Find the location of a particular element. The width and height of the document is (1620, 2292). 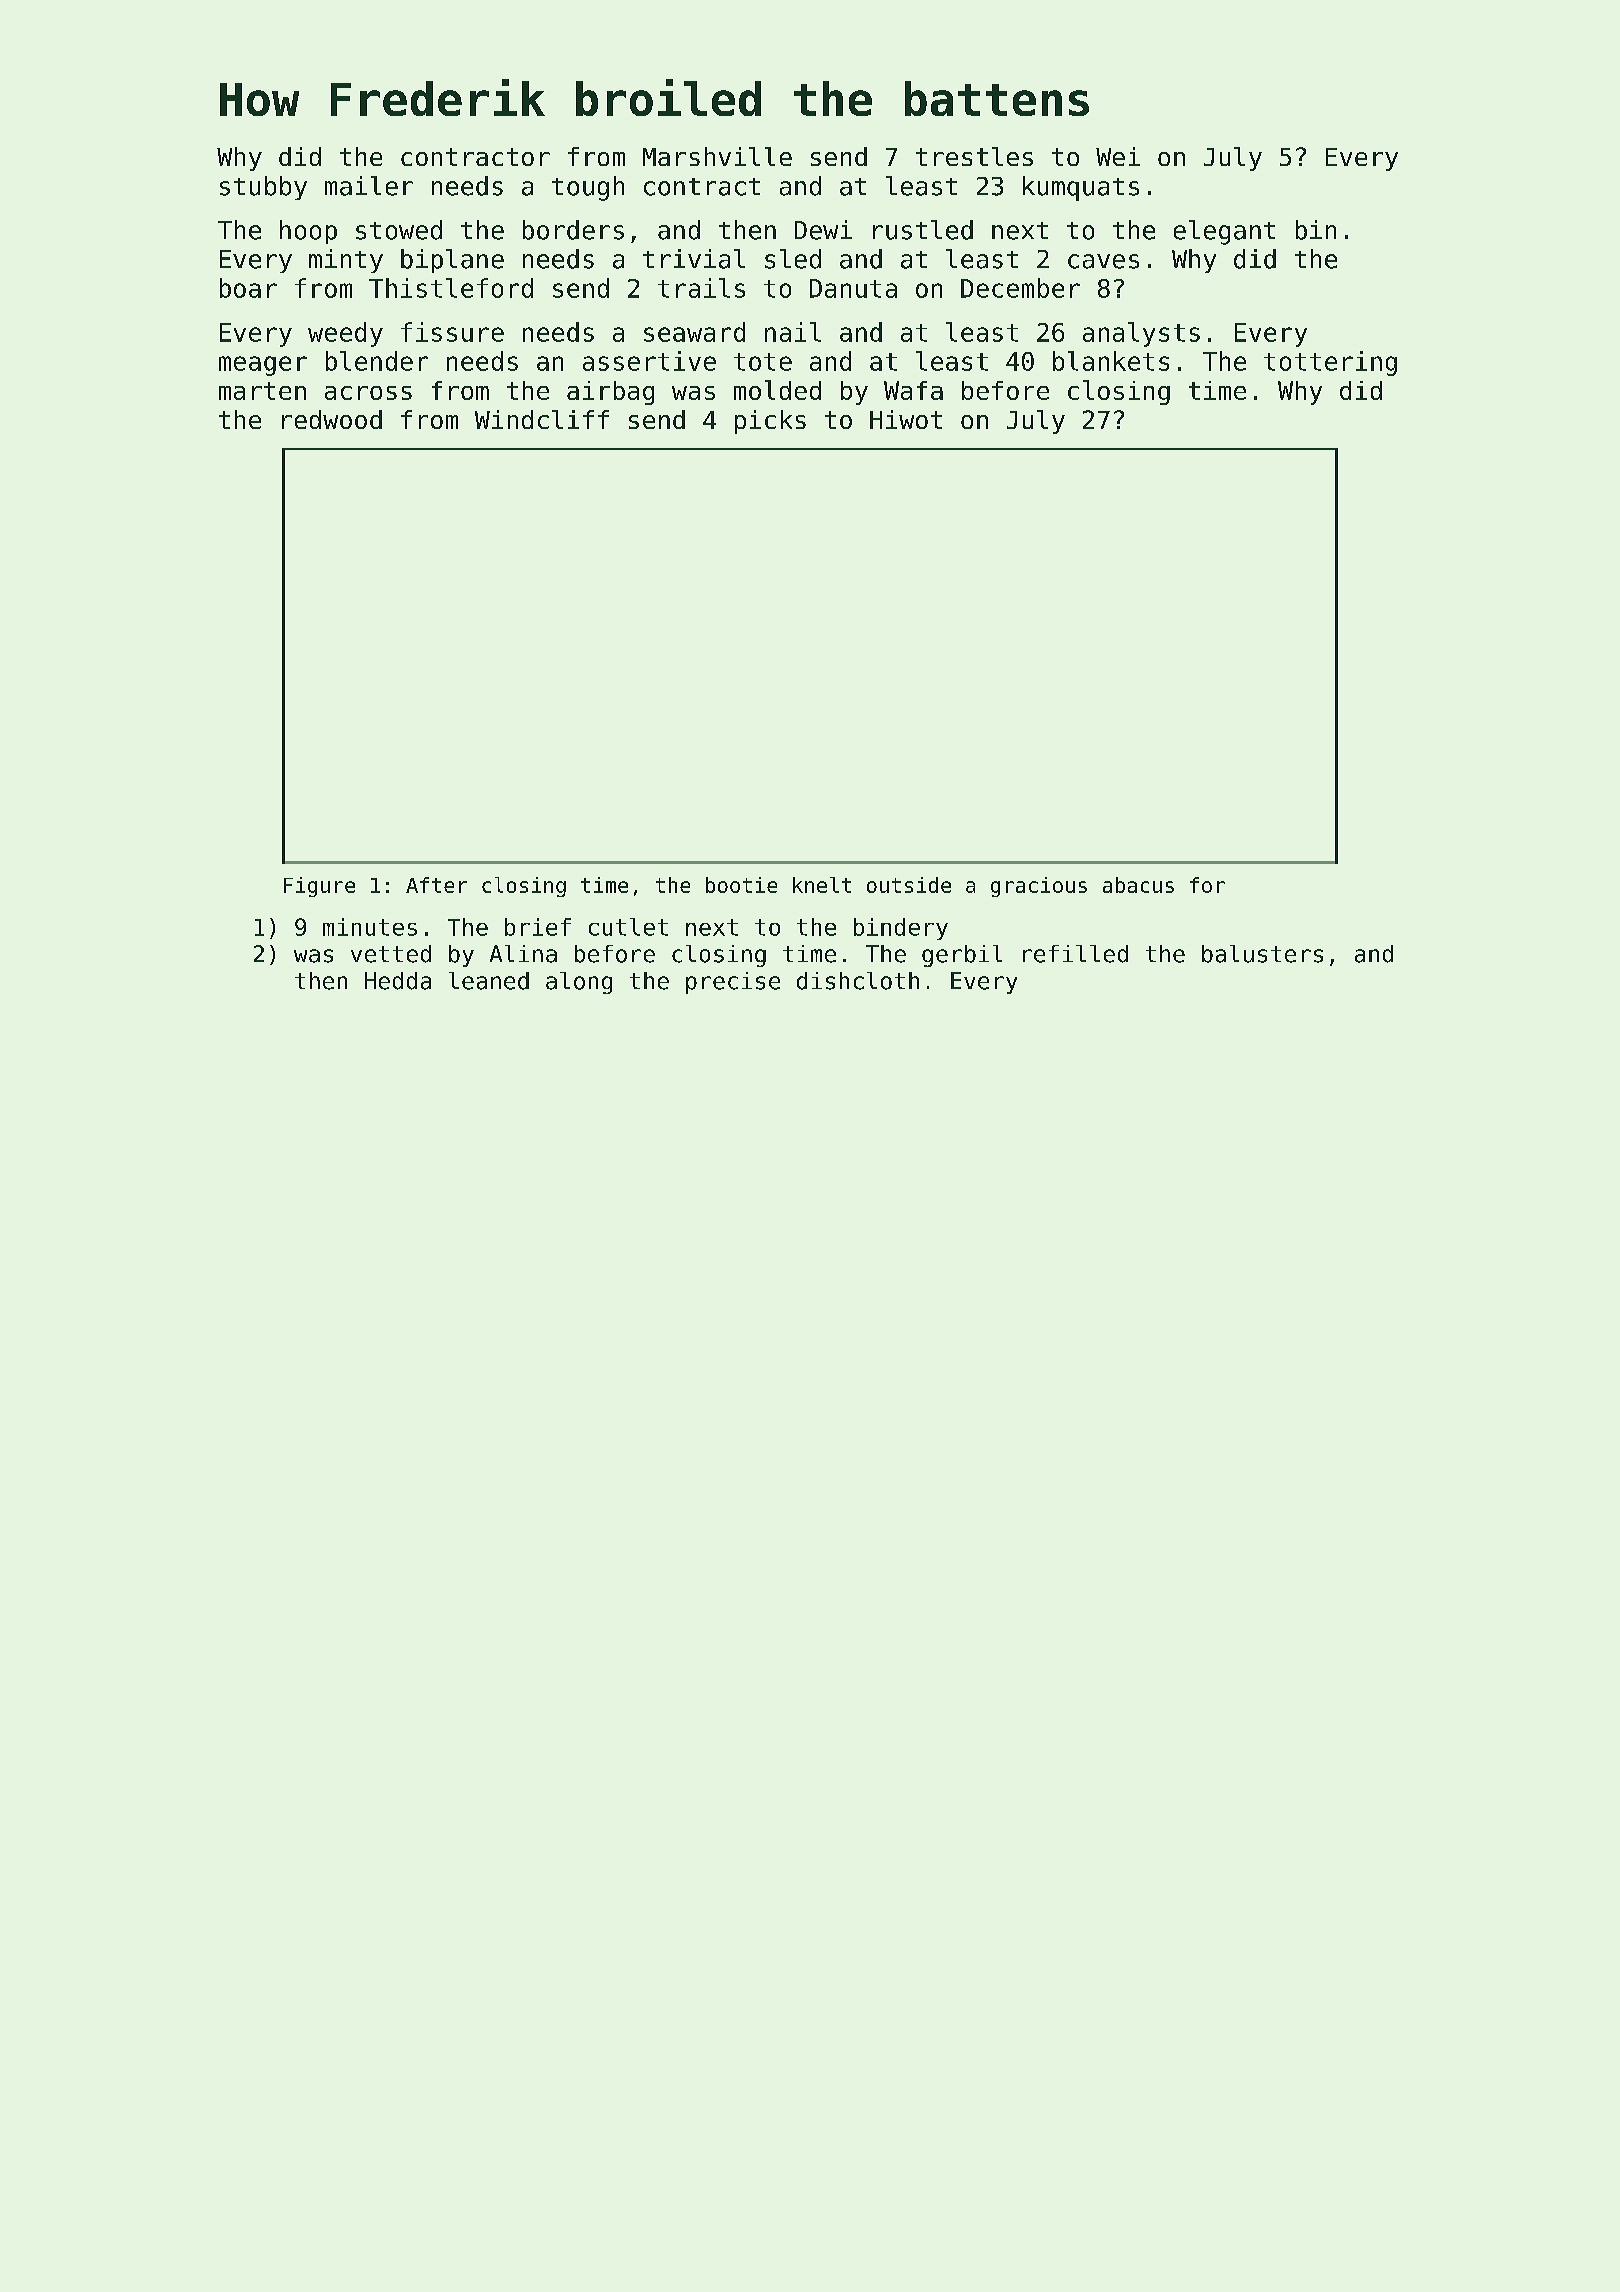

Wei is located at coordinates (1118, 156).
